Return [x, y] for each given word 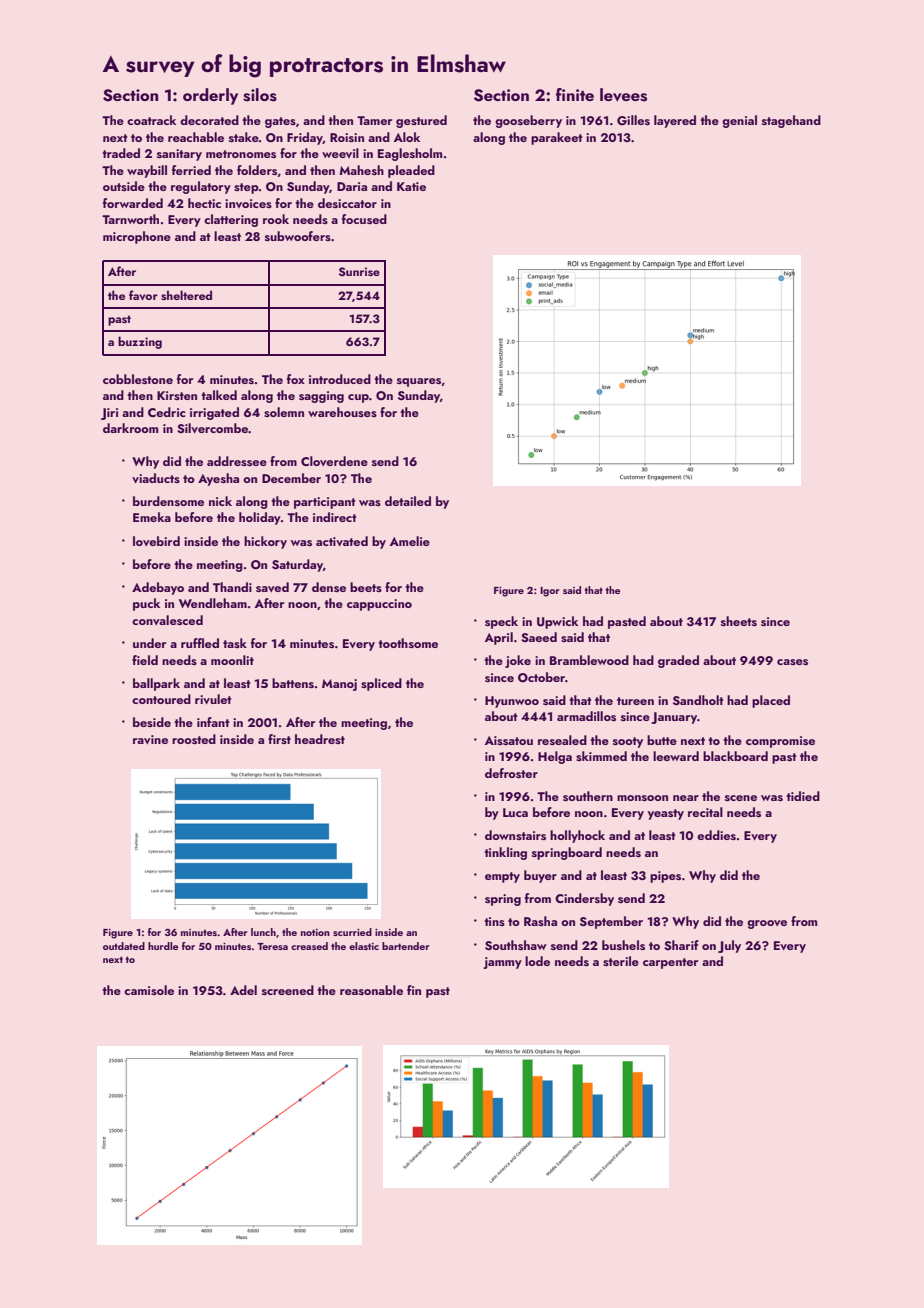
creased [309, 946]
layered [675, 121]
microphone [137, 237]
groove [767, 924]
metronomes [241, 154]
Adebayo [158, 588]
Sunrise [359, 271]
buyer [540, 876]
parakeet [557, 138]
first [279, 739]
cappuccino [379, 605]
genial [739, 121]
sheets [739, 621]
